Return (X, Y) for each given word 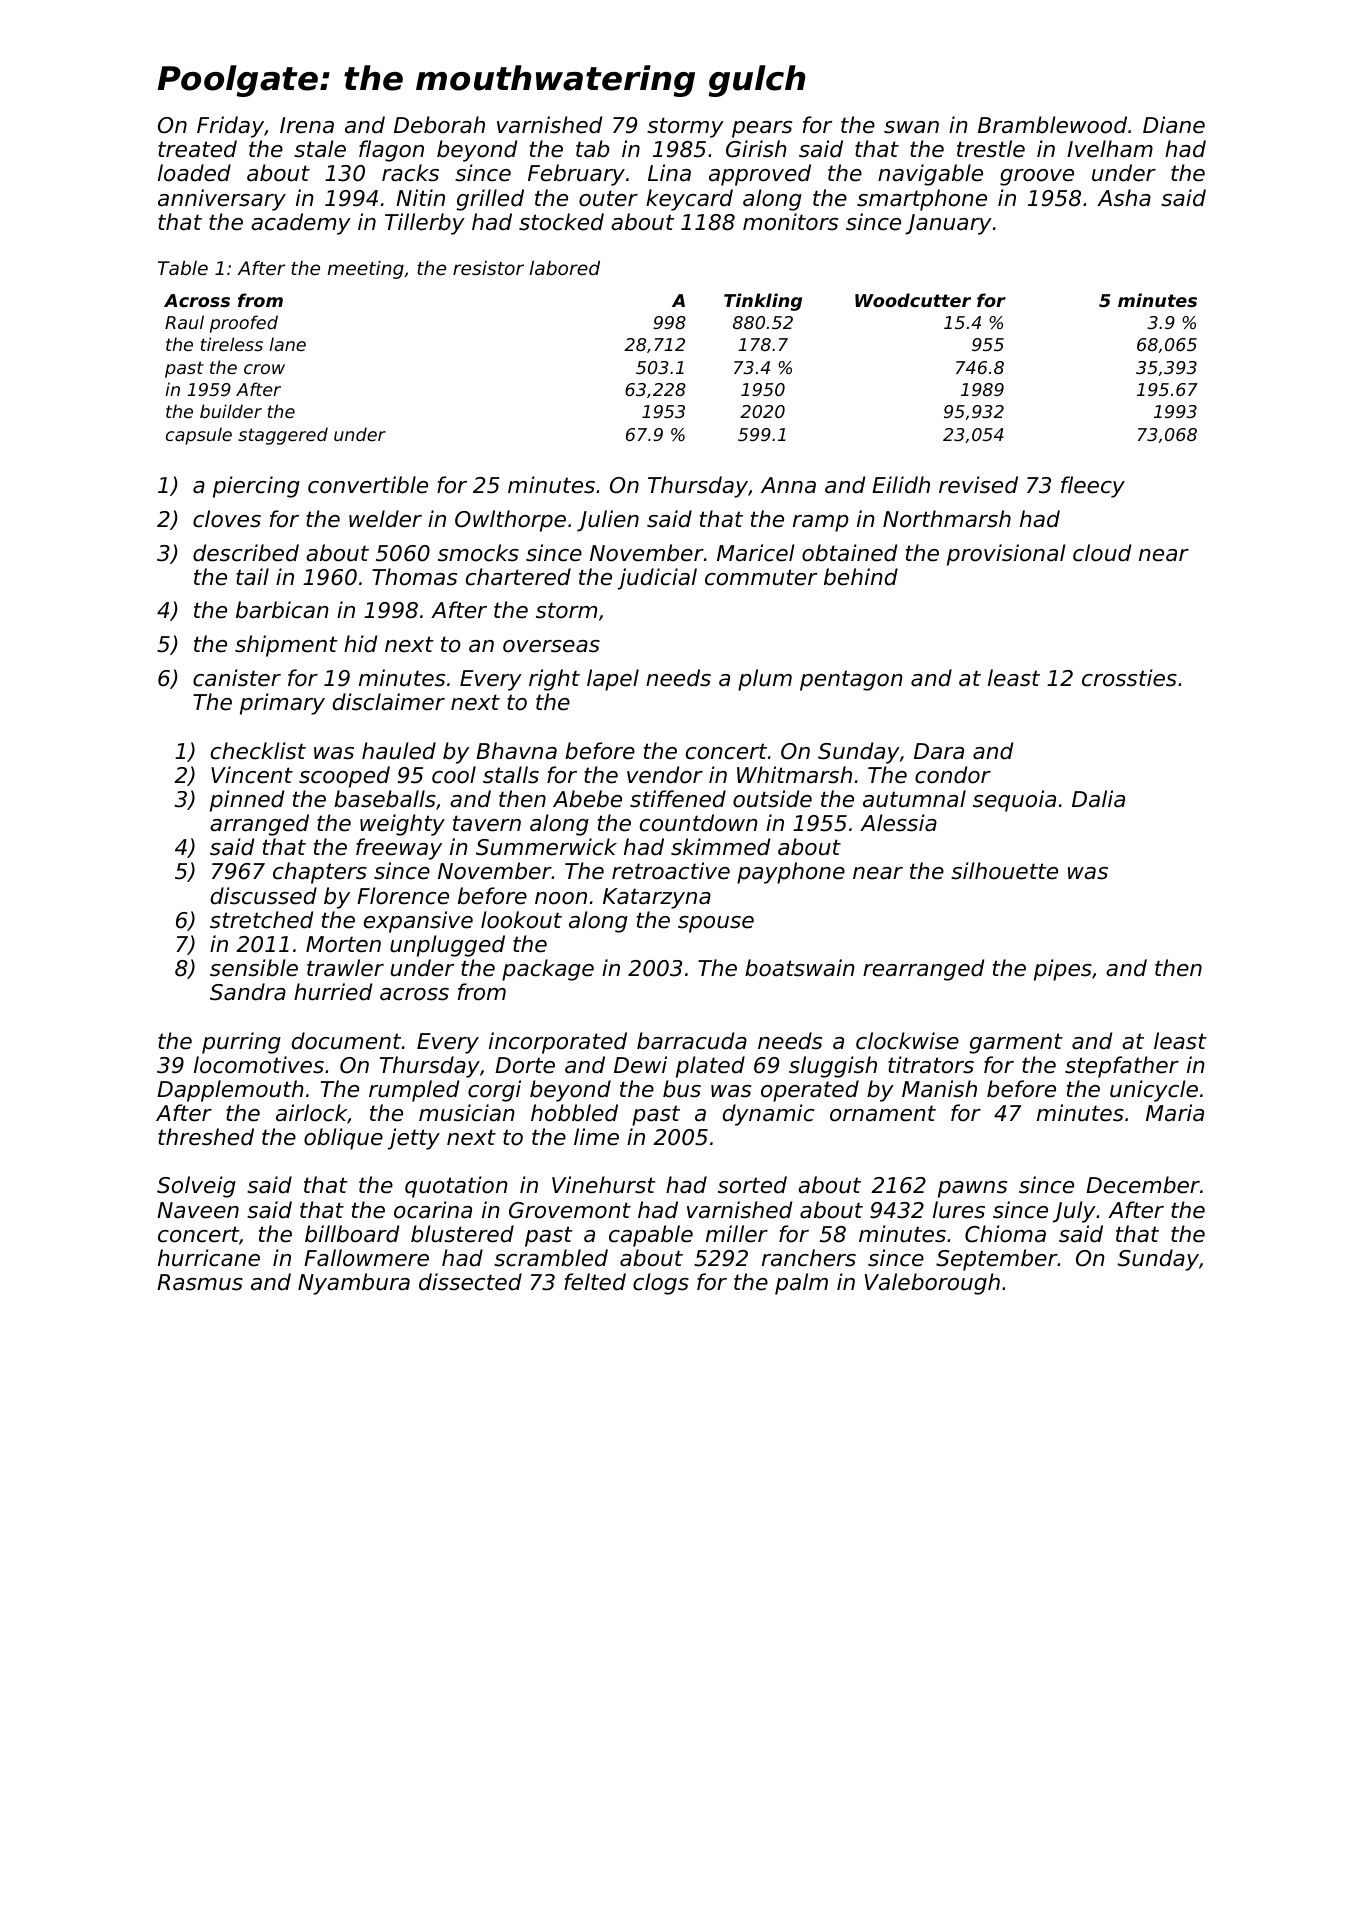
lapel (613, 680)
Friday (230, 127)
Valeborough (932, 1284)
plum (765, 680)
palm (801, 1284)
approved (760, 175)
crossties (1129, 678)
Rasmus (200, 1282)
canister (237, 678)
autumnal (914, 799)
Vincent (252, 775)
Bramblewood (1052, 125)
